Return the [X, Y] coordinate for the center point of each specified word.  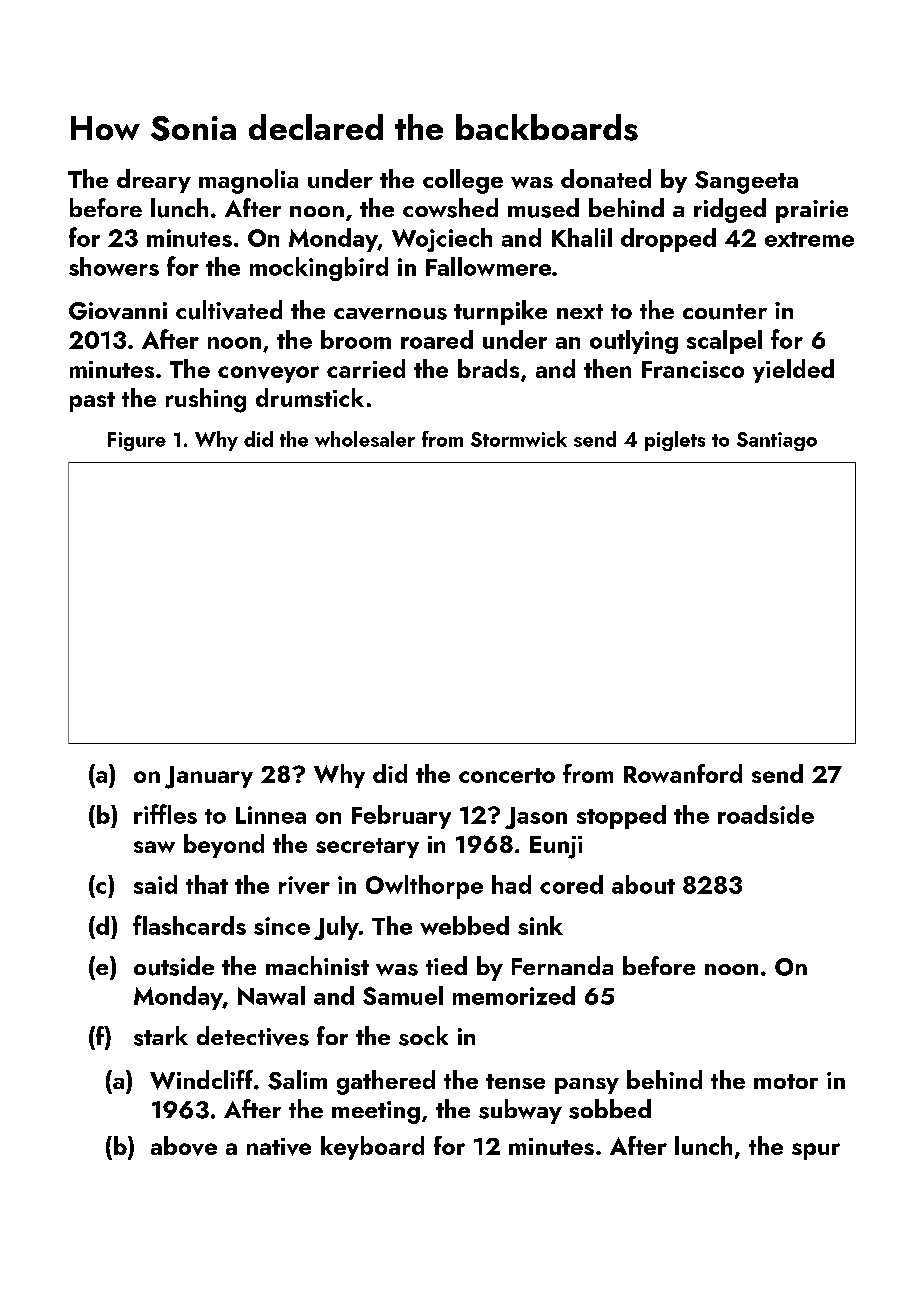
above [184, 1146]
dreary [154, 181]
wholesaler [365, 439]
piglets [675, 441]
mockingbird [319, 269]
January [209, 777]
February [401, 817]
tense [515, 1081]
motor [786, 1081]
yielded [793, 371]
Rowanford [683, 773]
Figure [137, 441]
